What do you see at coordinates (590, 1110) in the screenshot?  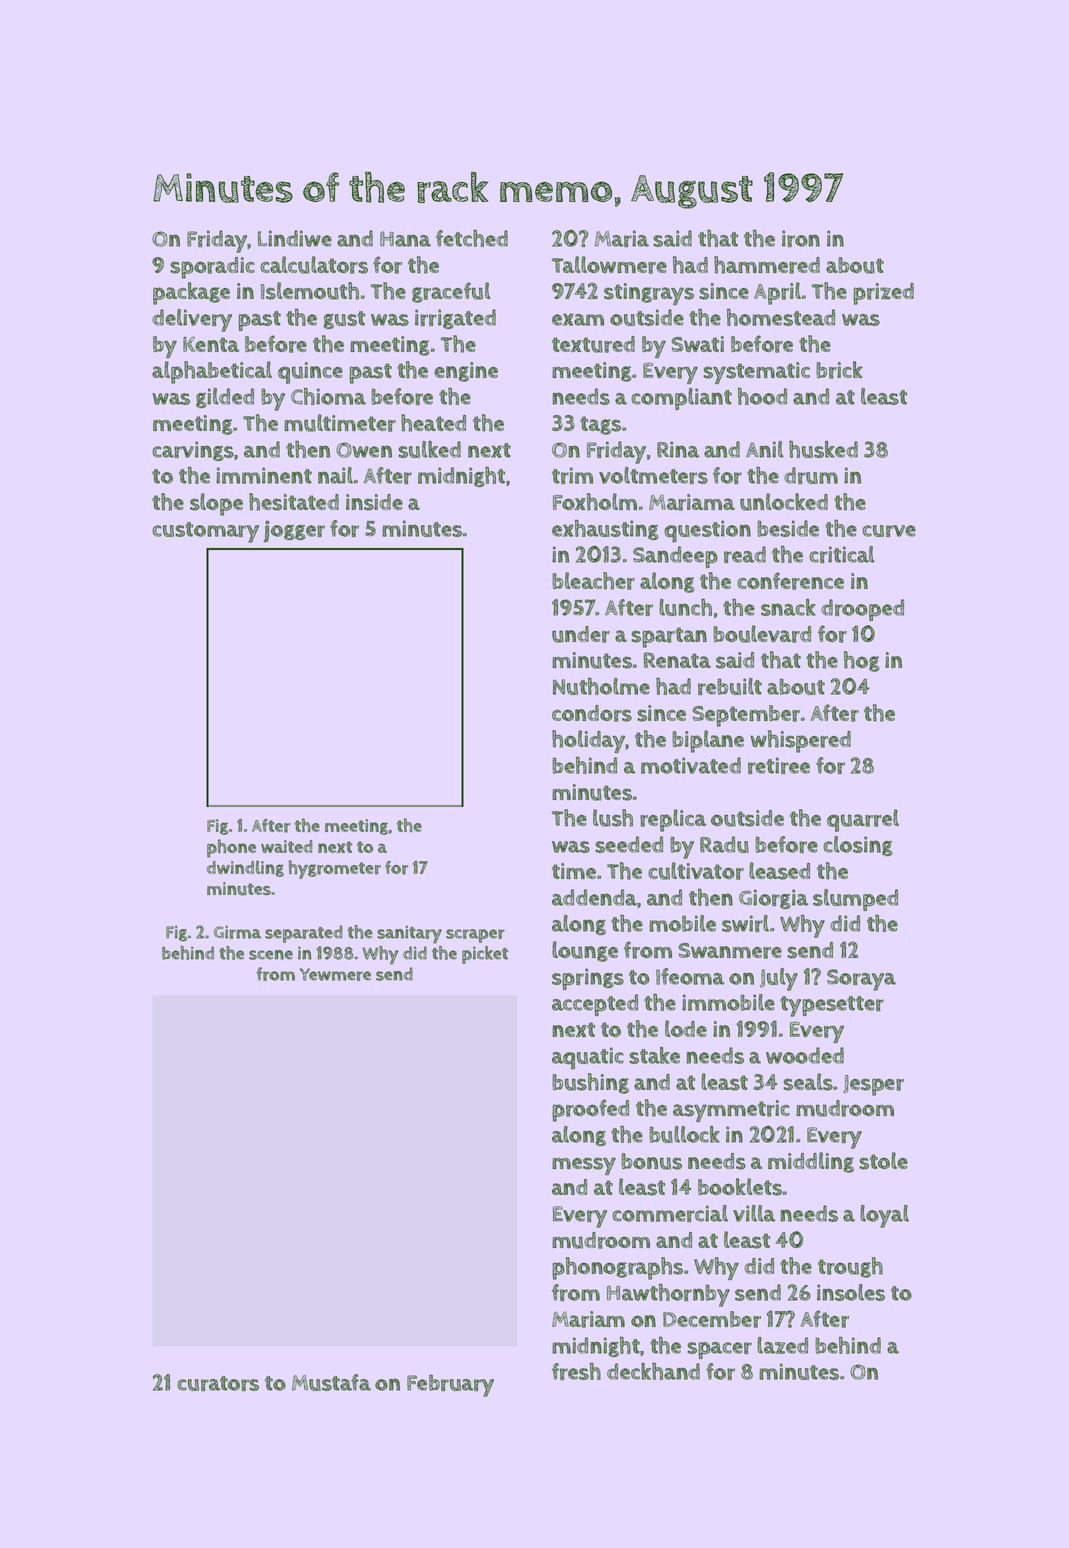 I see `proofed` at bounding box center [590, 1110].
